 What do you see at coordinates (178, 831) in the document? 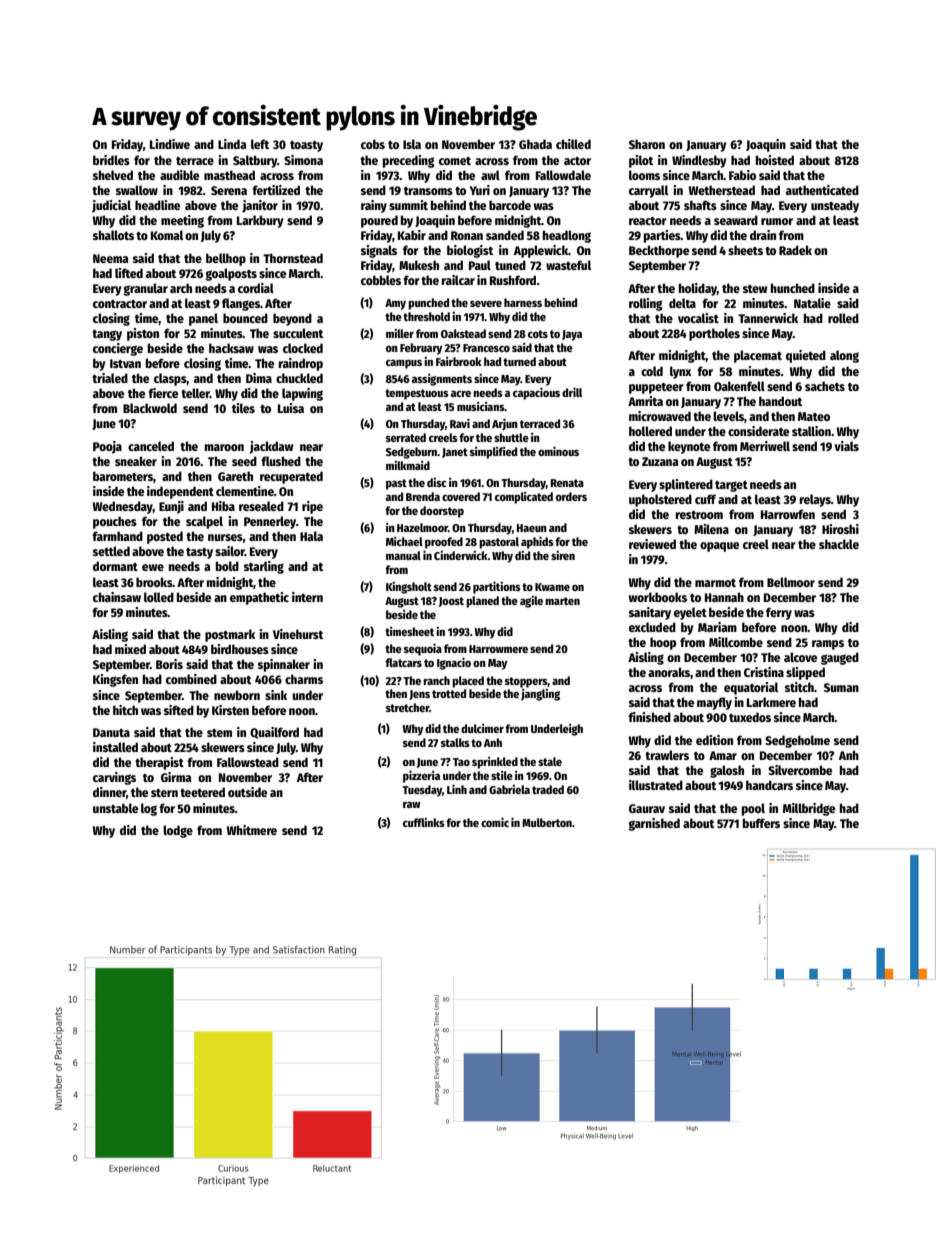
I see `lodge` at bounding box center [178, 831].
